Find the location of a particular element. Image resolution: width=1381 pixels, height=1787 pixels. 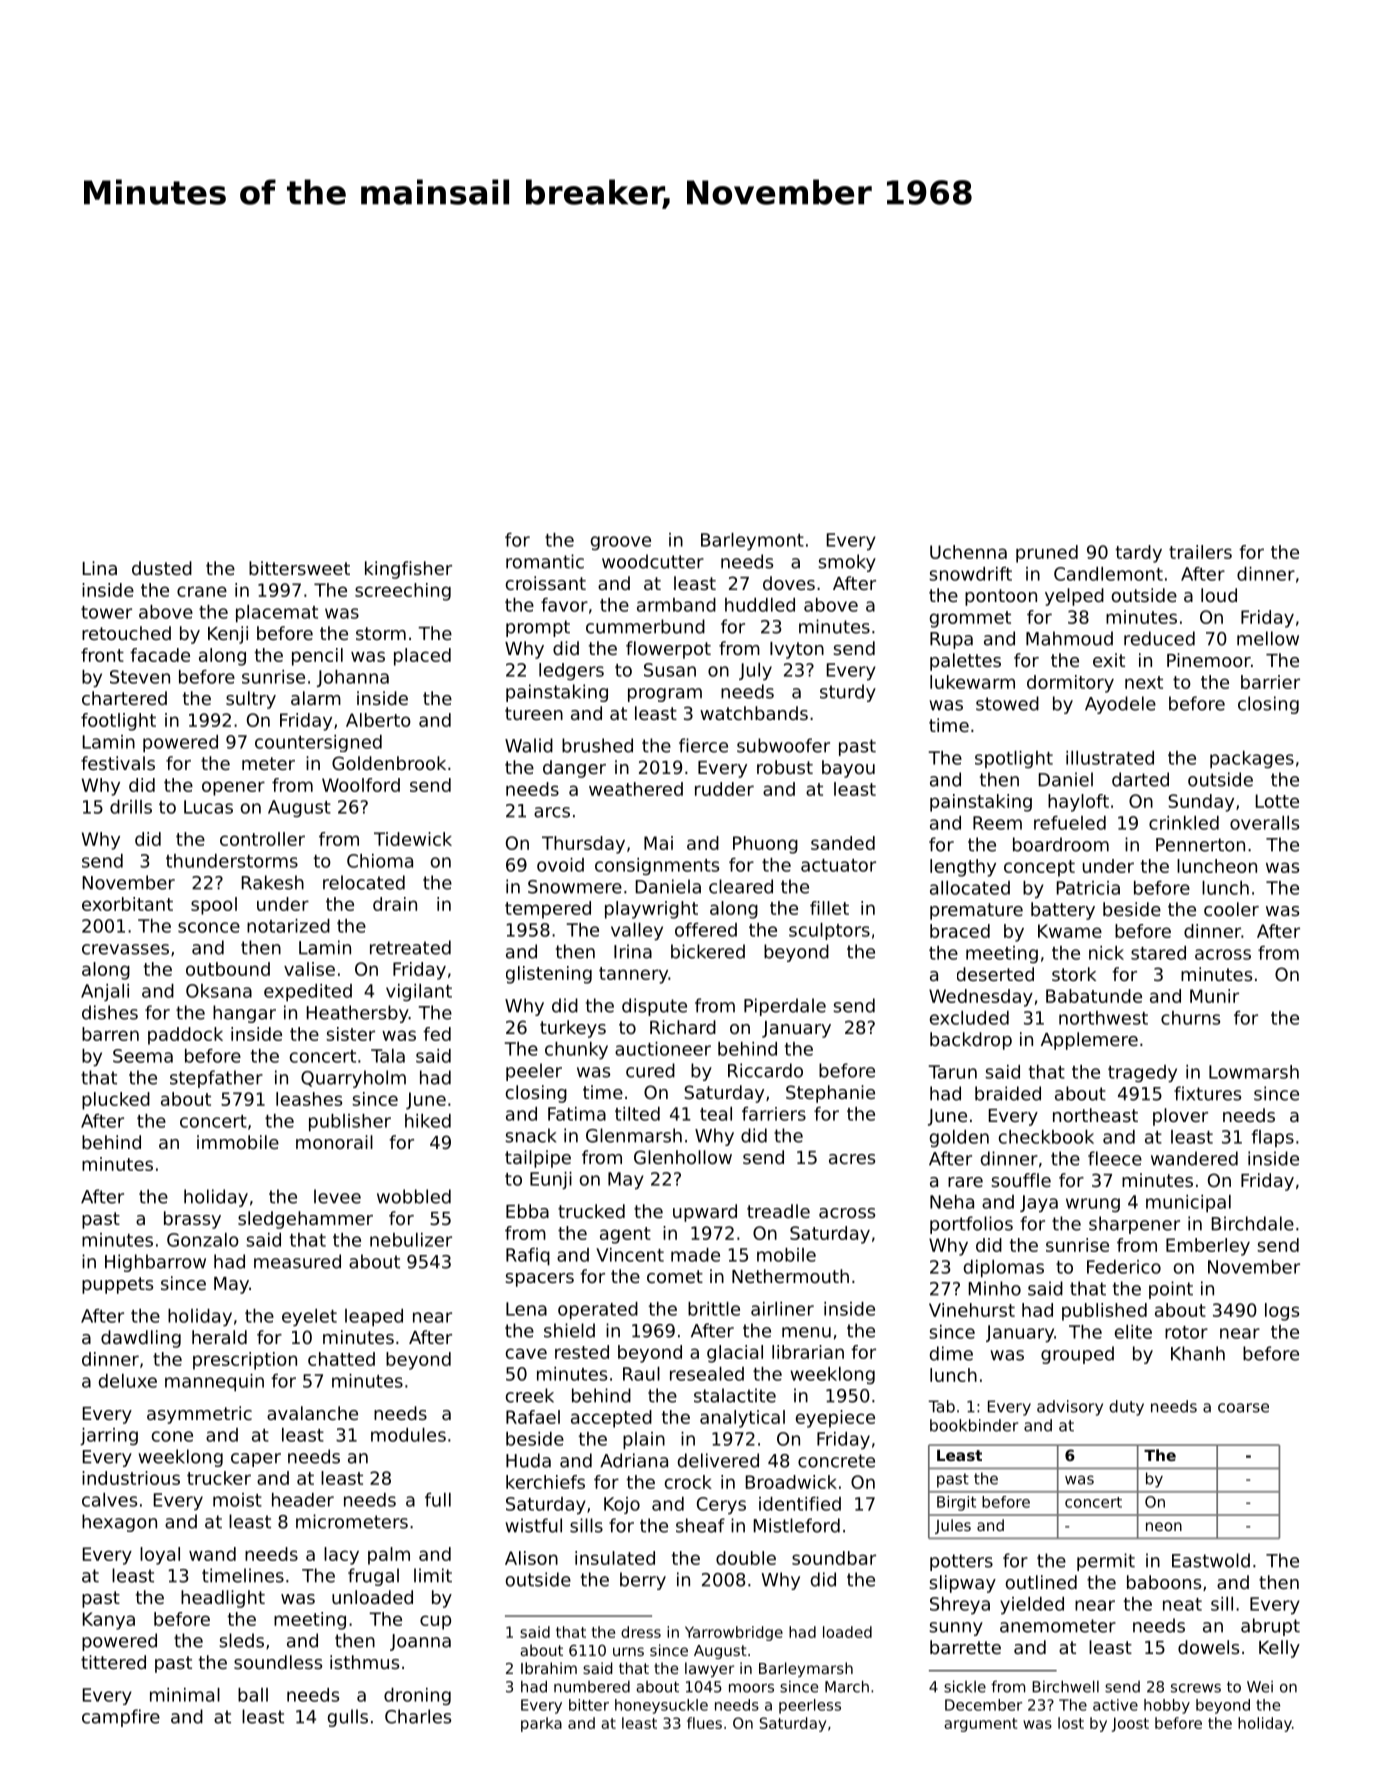

nick is located at coordinates (1106, 953).
